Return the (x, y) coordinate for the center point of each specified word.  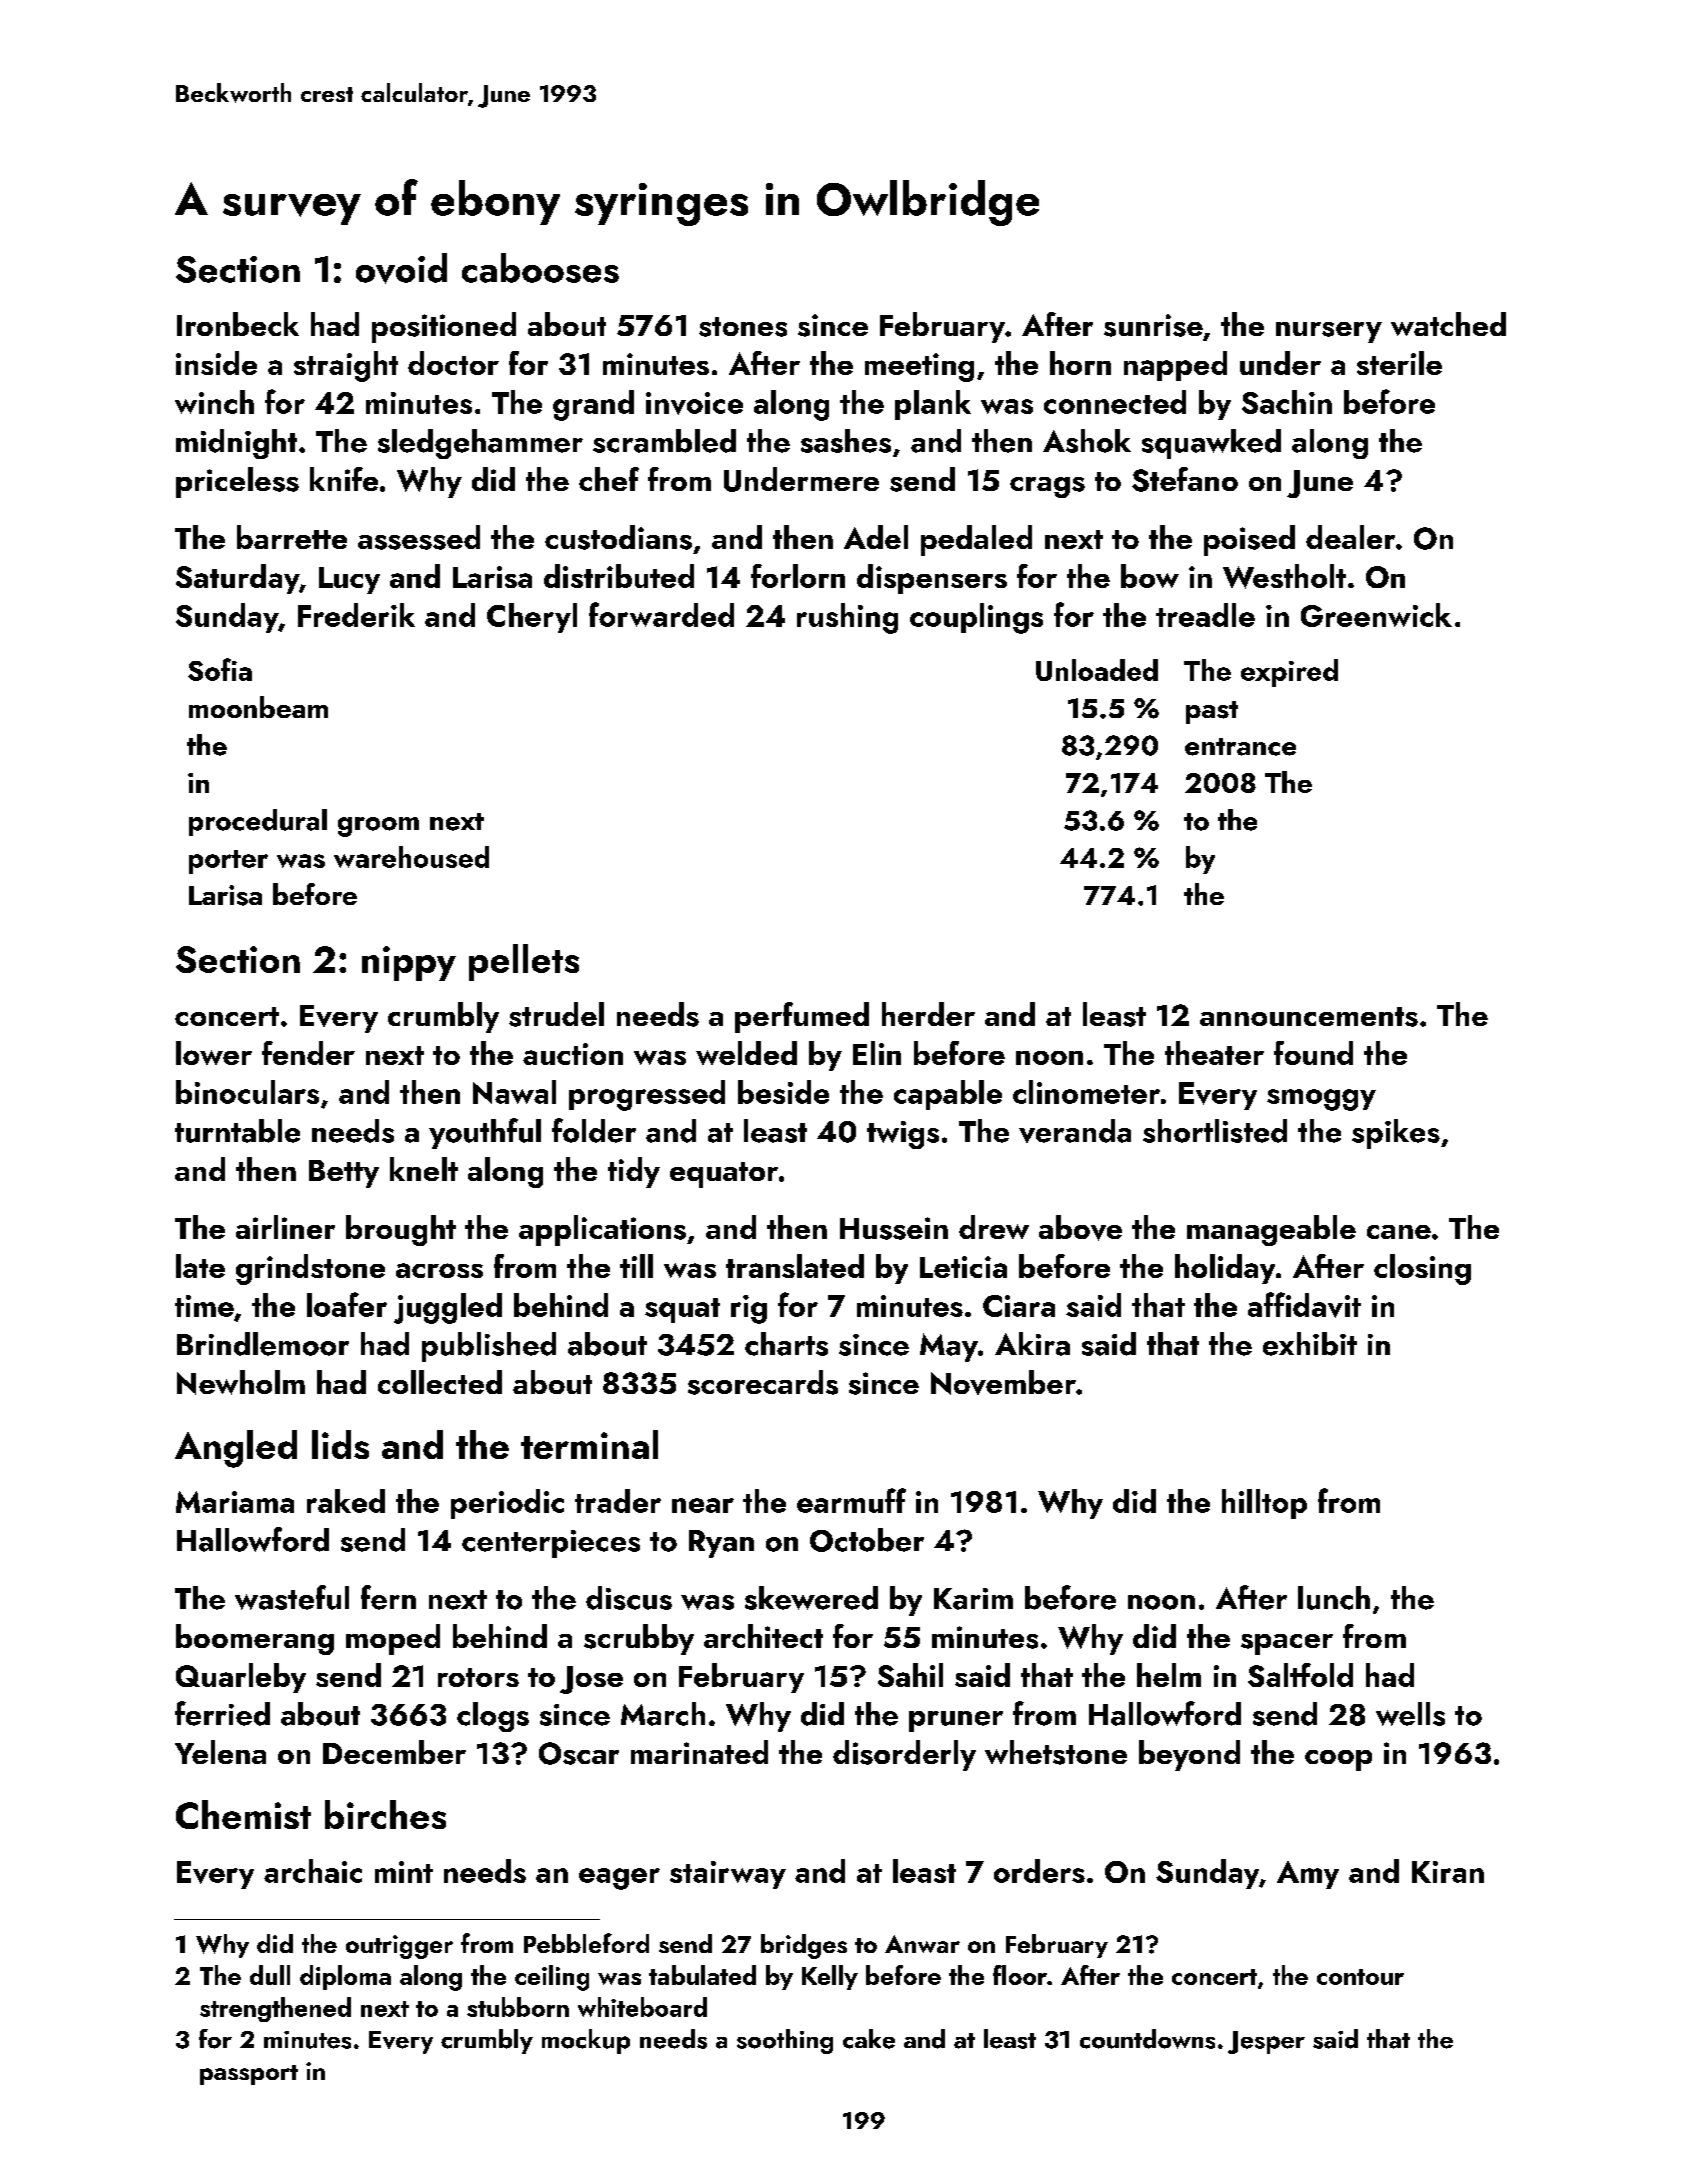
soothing (785, 2041)
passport (249, 2075)
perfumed (802, 1017)
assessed (419, 537)
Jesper (1266, 2042)
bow (1150, 576)
